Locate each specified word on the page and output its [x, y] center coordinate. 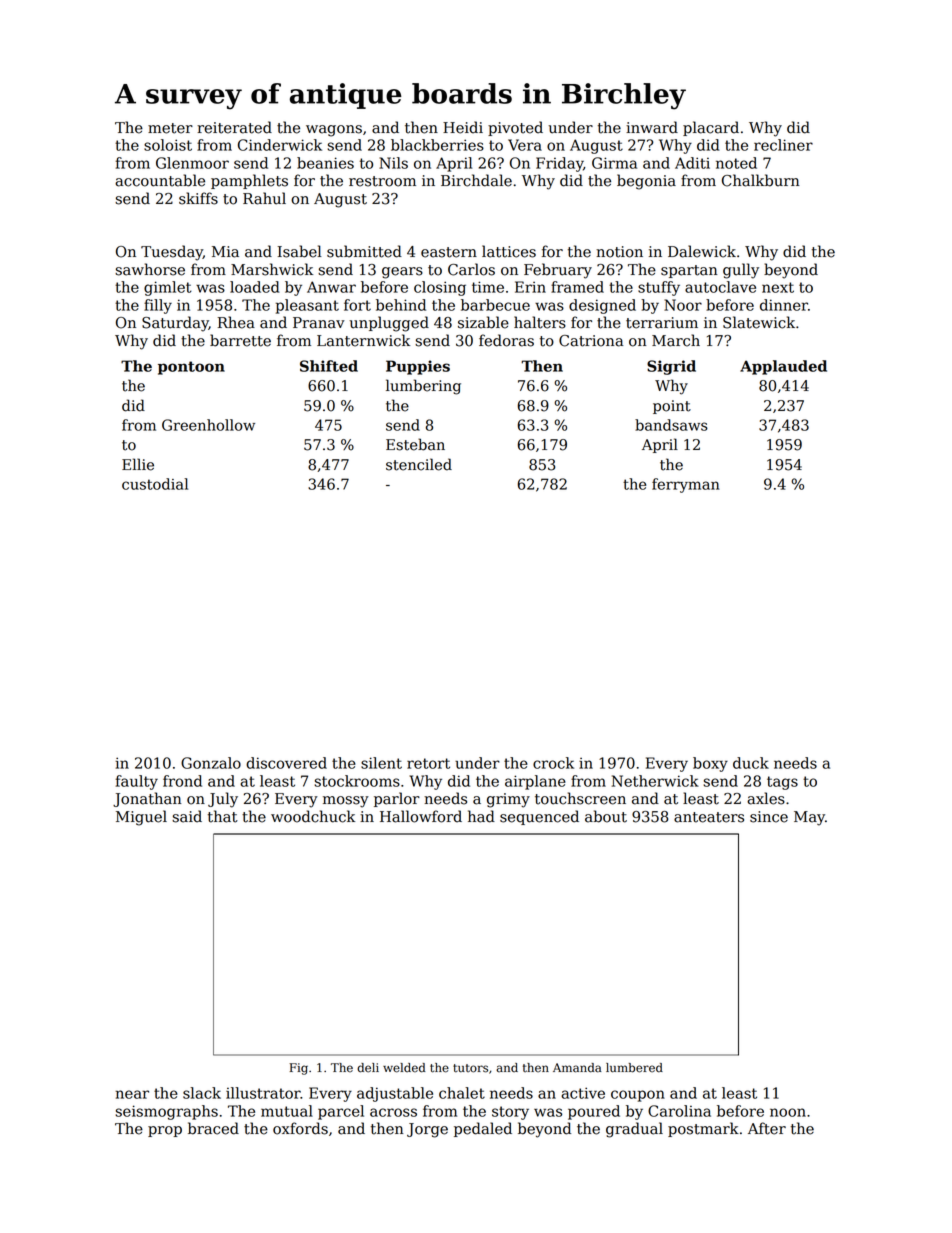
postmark [703, 1129]
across [393, 1112]
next [778, 287]
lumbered [634, 1068]
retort [428, 763]
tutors [470, 1068]
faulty [137, 782]
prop [165, 1131]
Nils [393, 163]
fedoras [506, 340]
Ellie [138, 464]
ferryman [686, 485]
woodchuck [313, 816]
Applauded [783, 367]
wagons [334, 131]
